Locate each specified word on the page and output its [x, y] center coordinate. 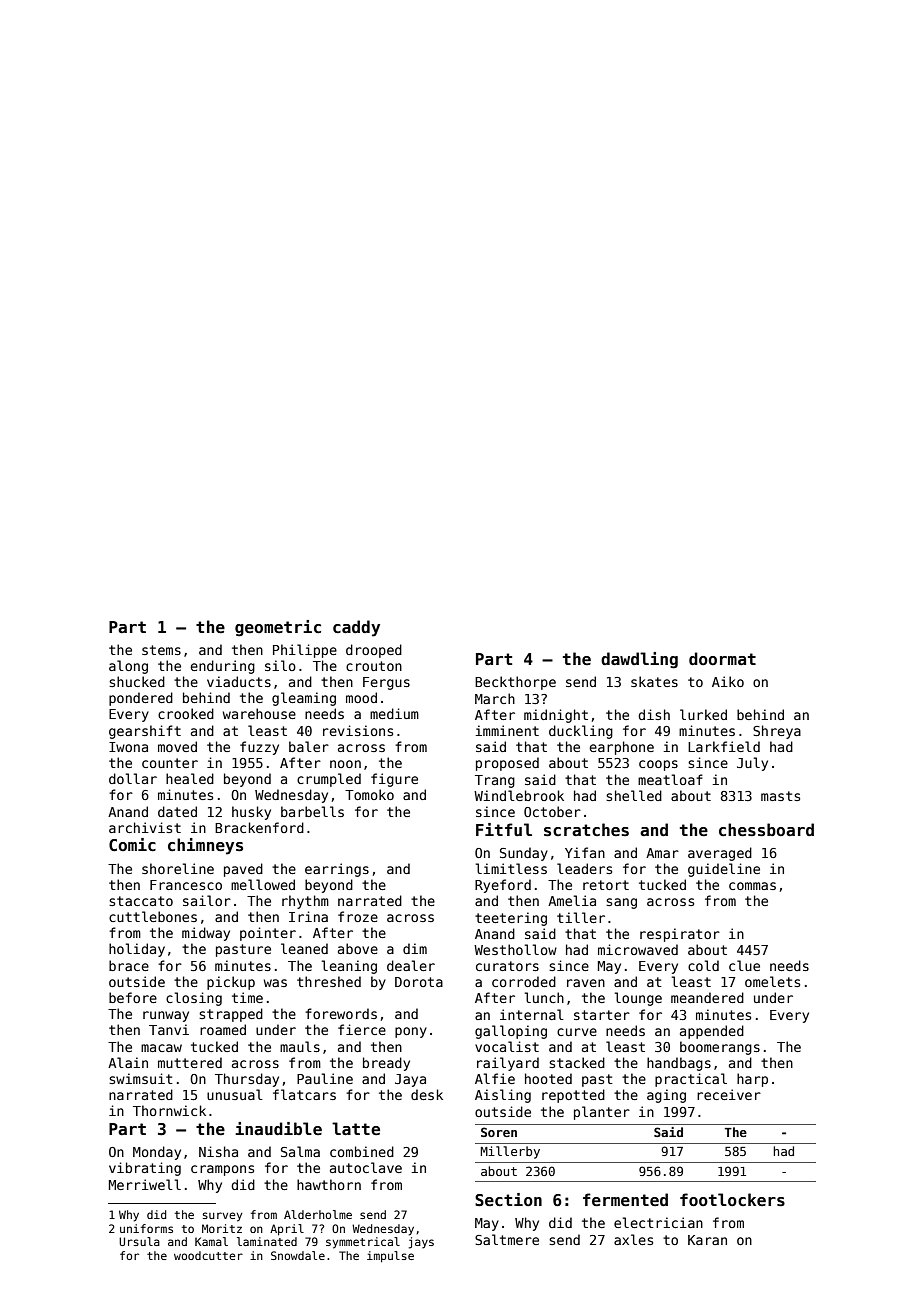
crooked [186, 713]
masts [780, 796]
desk [427, 1094]
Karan [707, 1240]
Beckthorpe [515, 683]
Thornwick [169, 1110]
